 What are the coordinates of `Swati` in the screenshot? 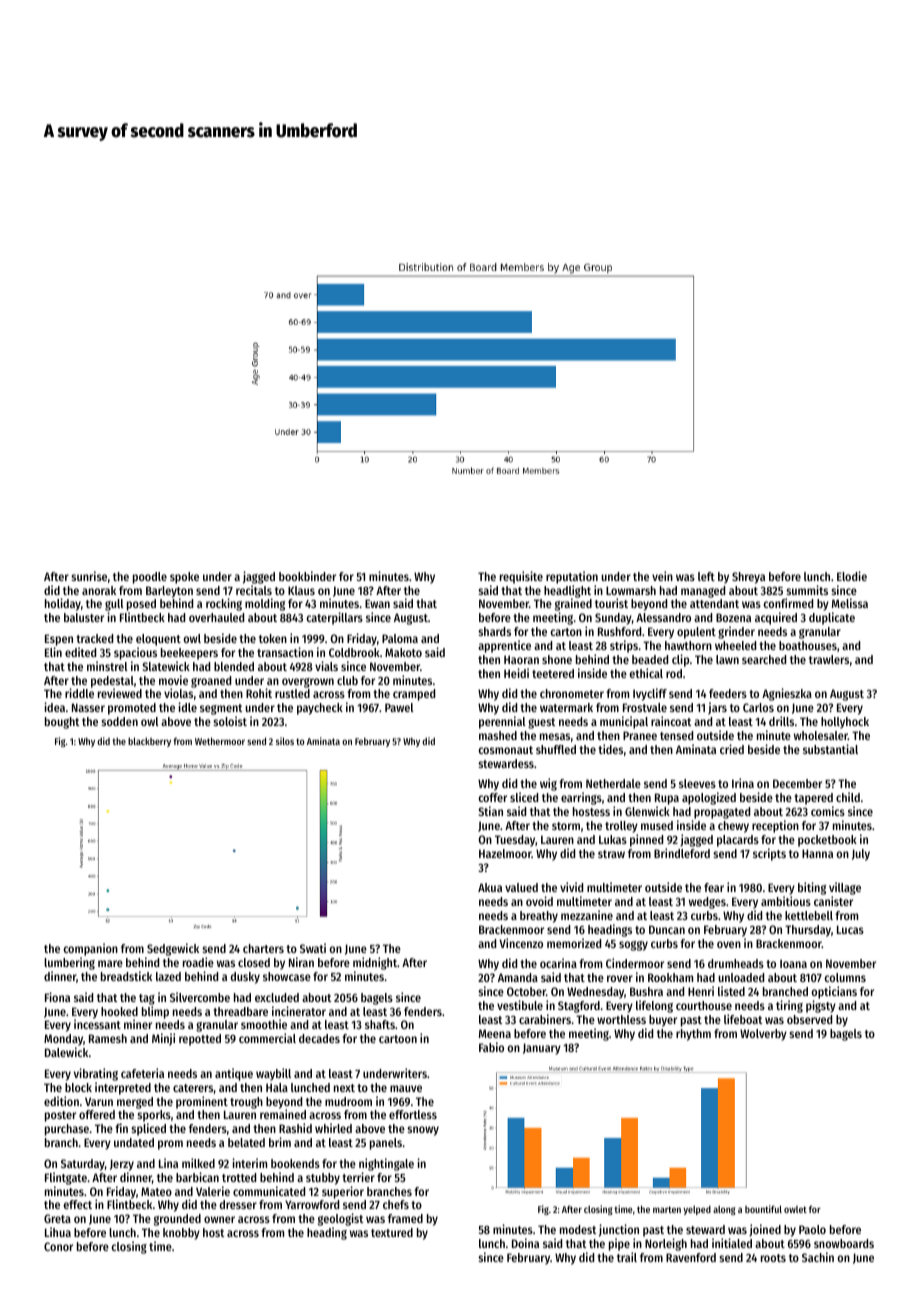 It's located at (313, 948).
